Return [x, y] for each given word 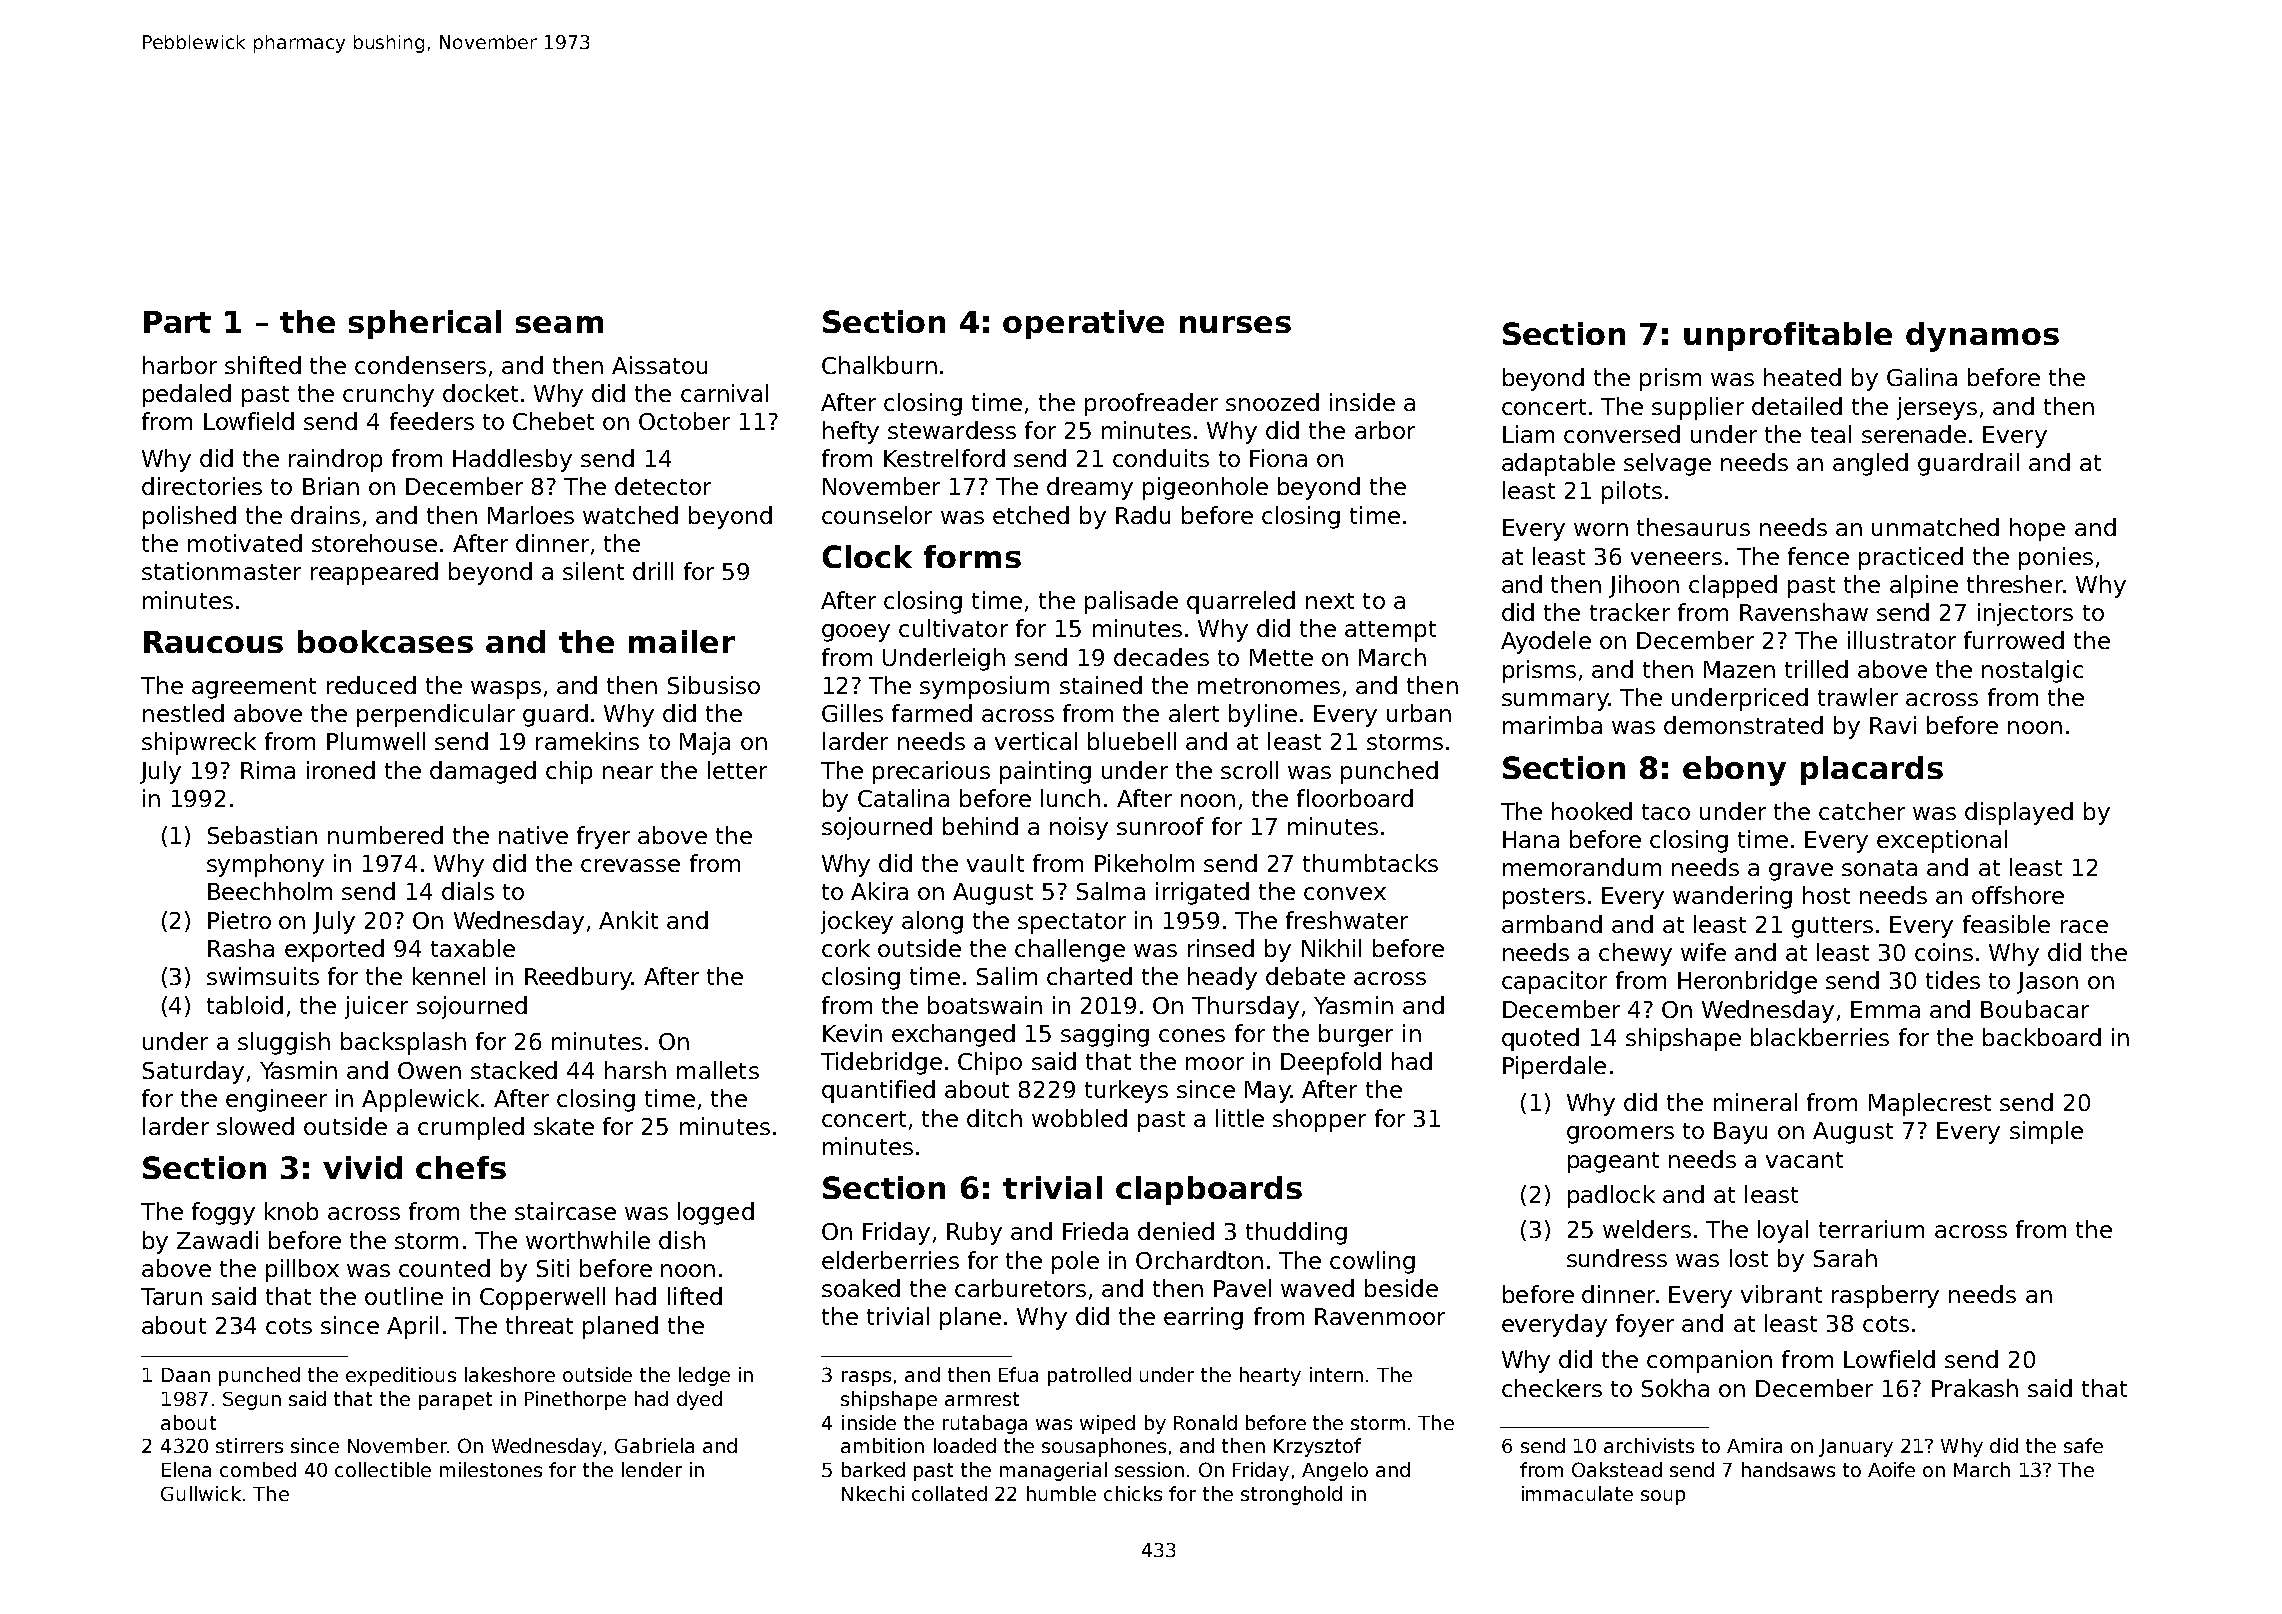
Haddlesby [512, 460]
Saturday [193, 1072]
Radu [1143, 515]
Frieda [1095, 1231]
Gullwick [201, 1493]
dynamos [1982, 337]
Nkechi [873, 1493]
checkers [1552, 1388]
